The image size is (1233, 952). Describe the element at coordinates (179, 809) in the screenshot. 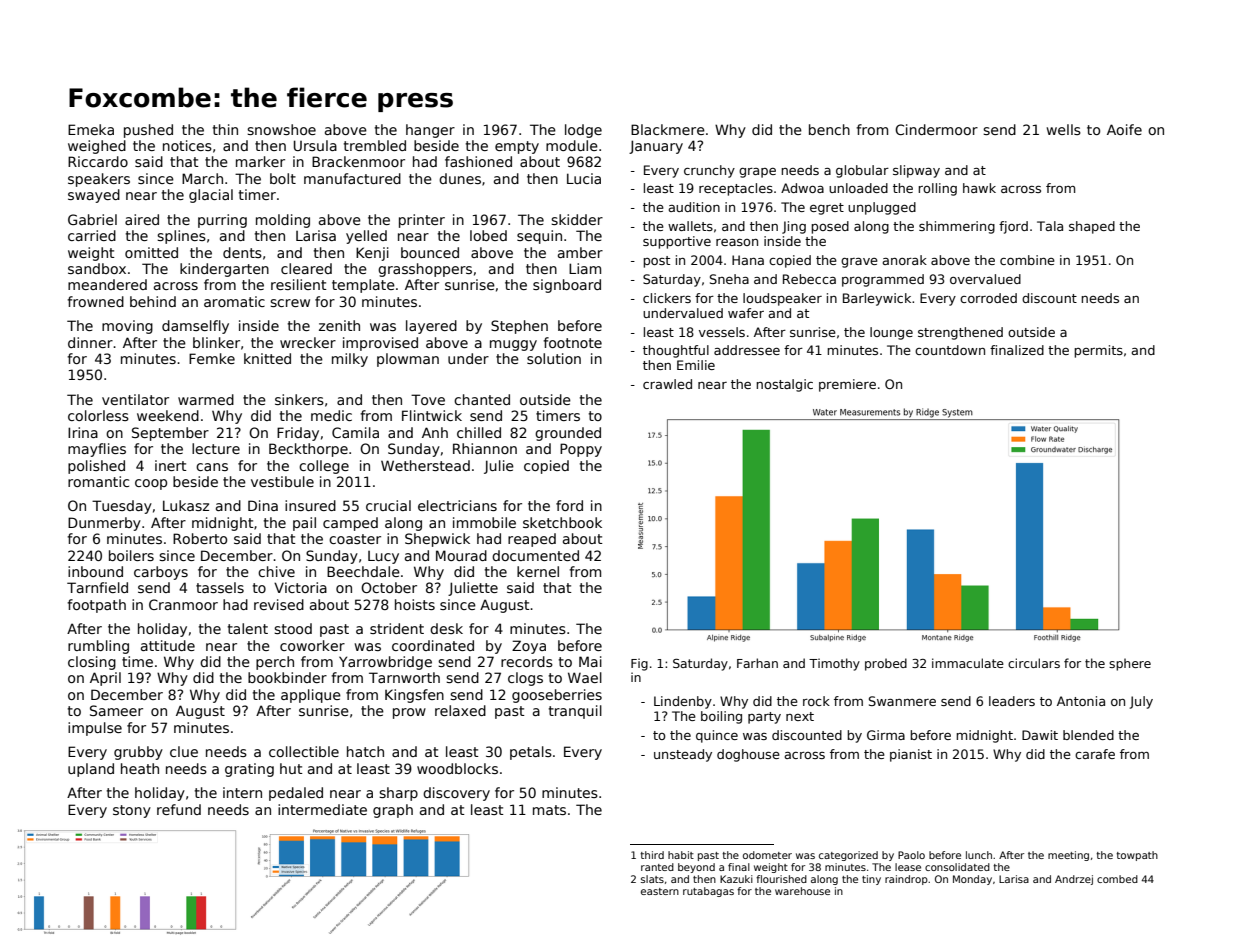

I see `refund` at that location.
